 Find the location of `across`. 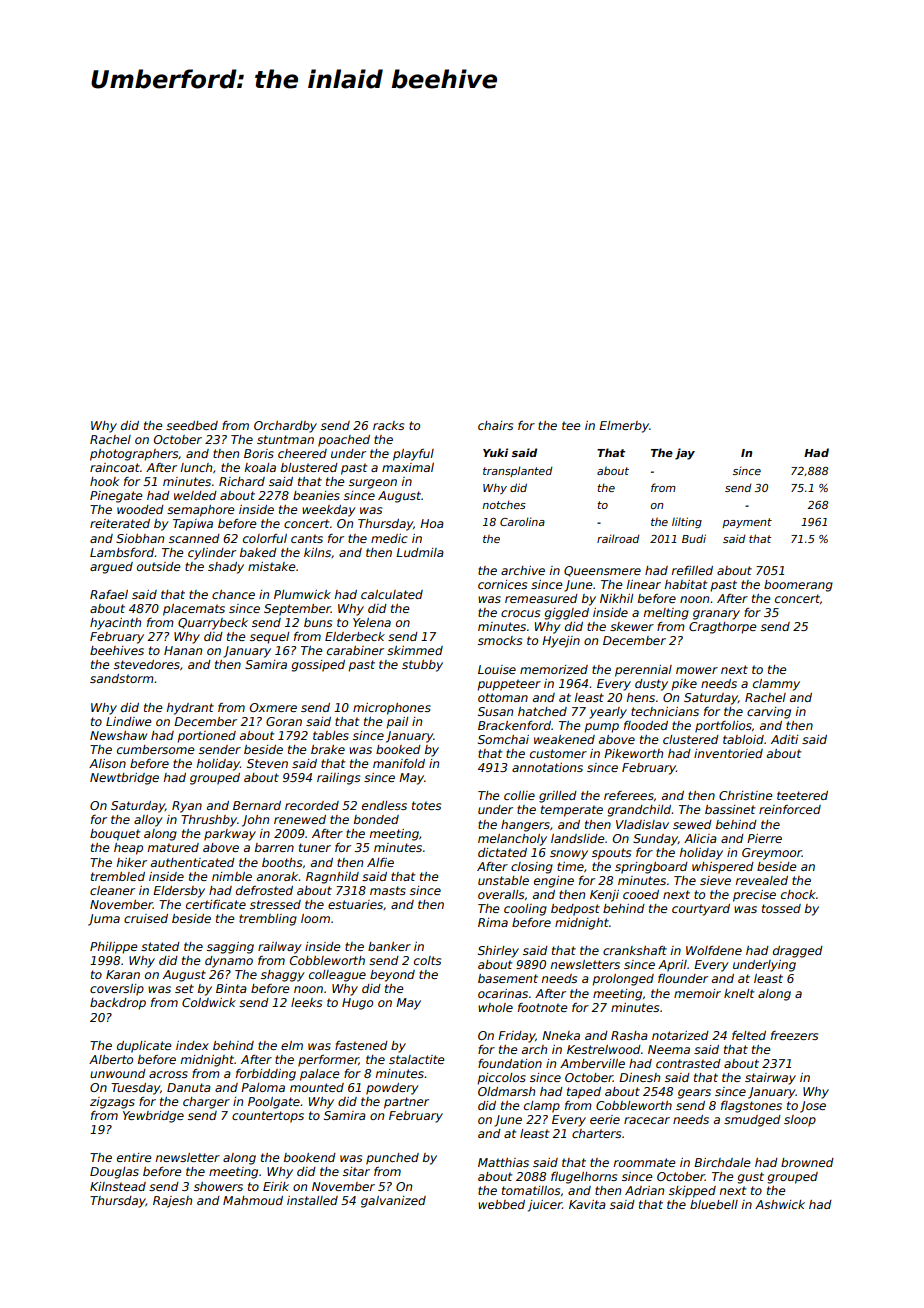

across is located at coordinates (168, 1074).
